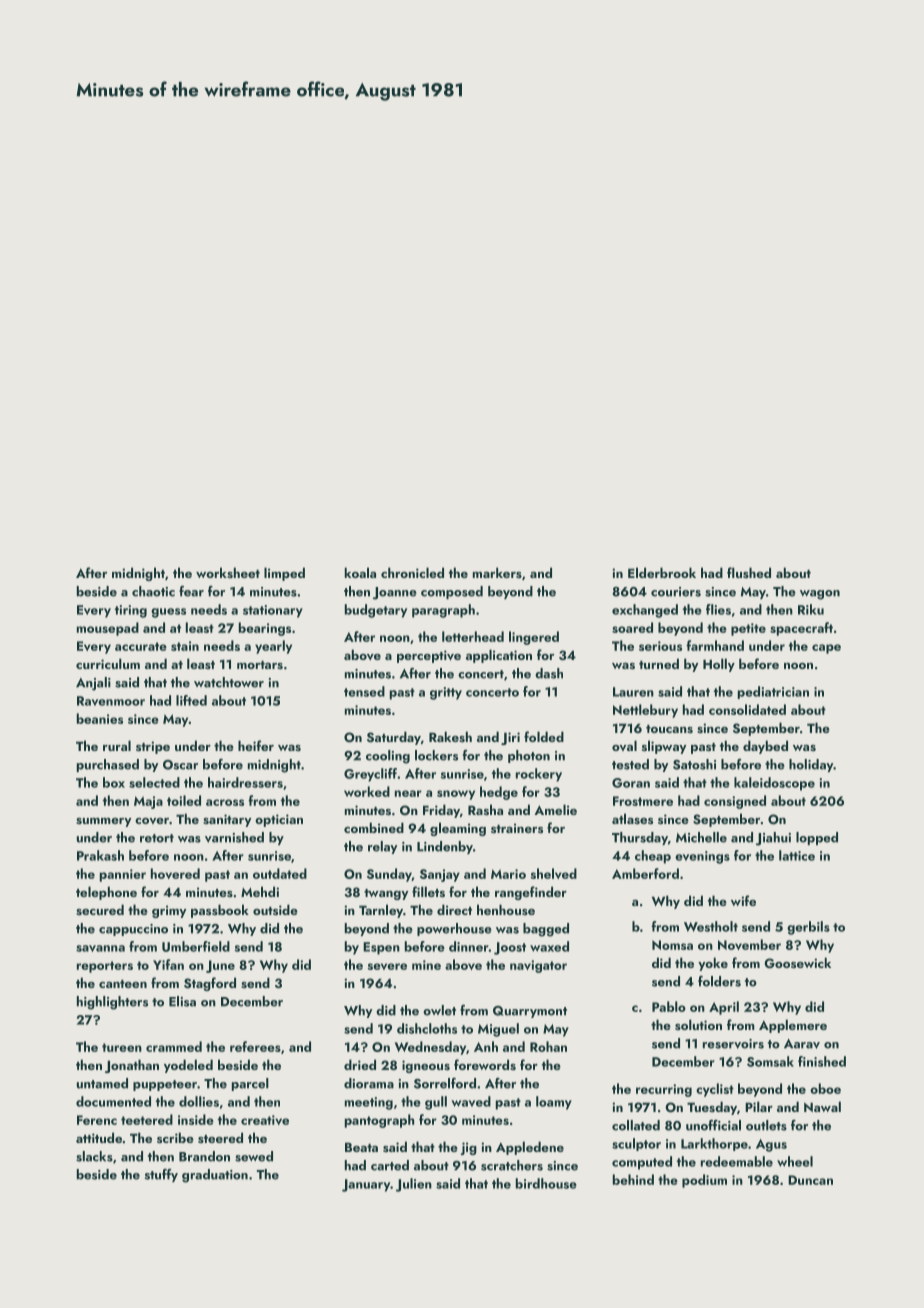 Image resolution: width=924 pixels, height=1308 pixels. I want to click on stuffy, so click(161, 1175).
